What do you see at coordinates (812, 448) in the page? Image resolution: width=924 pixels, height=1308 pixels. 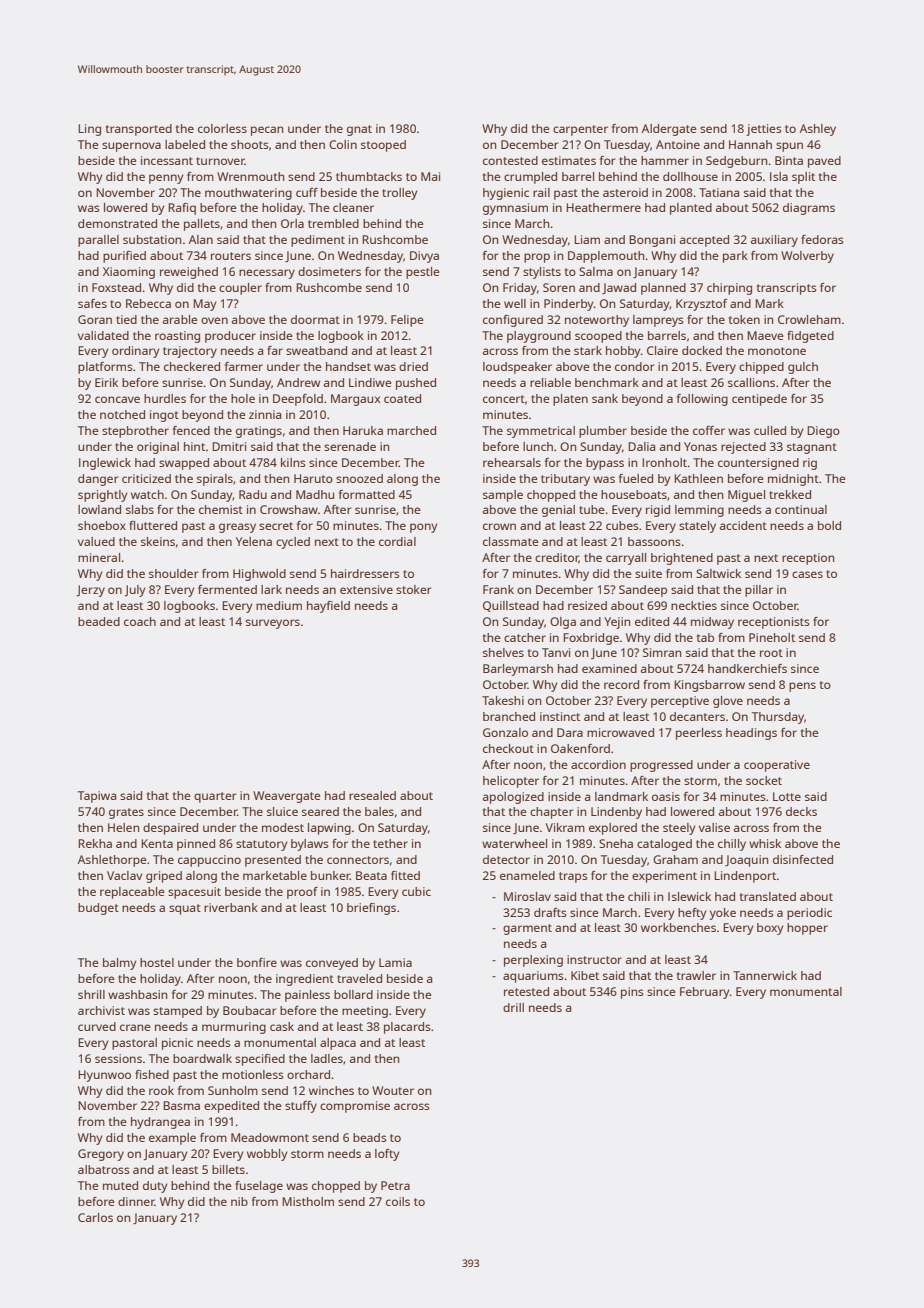 I see `stagnant` at bounding box center [812, 448].
